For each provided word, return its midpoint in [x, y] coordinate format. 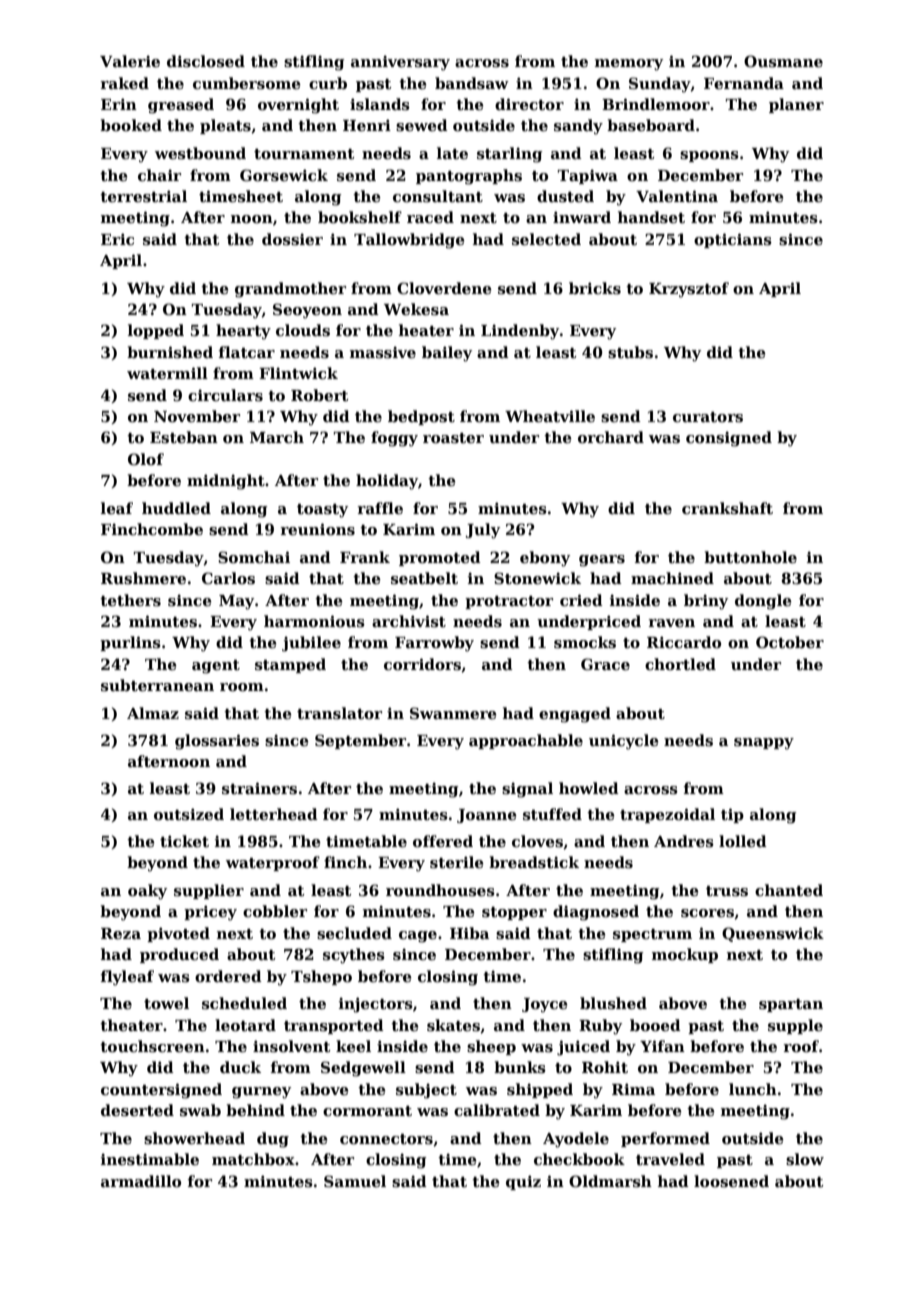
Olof [146, 459]
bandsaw [472, 83]
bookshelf [360, 217]
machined [672, 578]
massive [383, 352]
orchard [611, 437]
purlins [130, 643]
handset [651, 217]
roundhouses [440, 890]
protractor [509, 602]
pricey [210, 913]
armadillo [141, 1181]
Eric [117, 239]
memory [629, 65]
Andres [684, 841]
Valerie [130, 61]
